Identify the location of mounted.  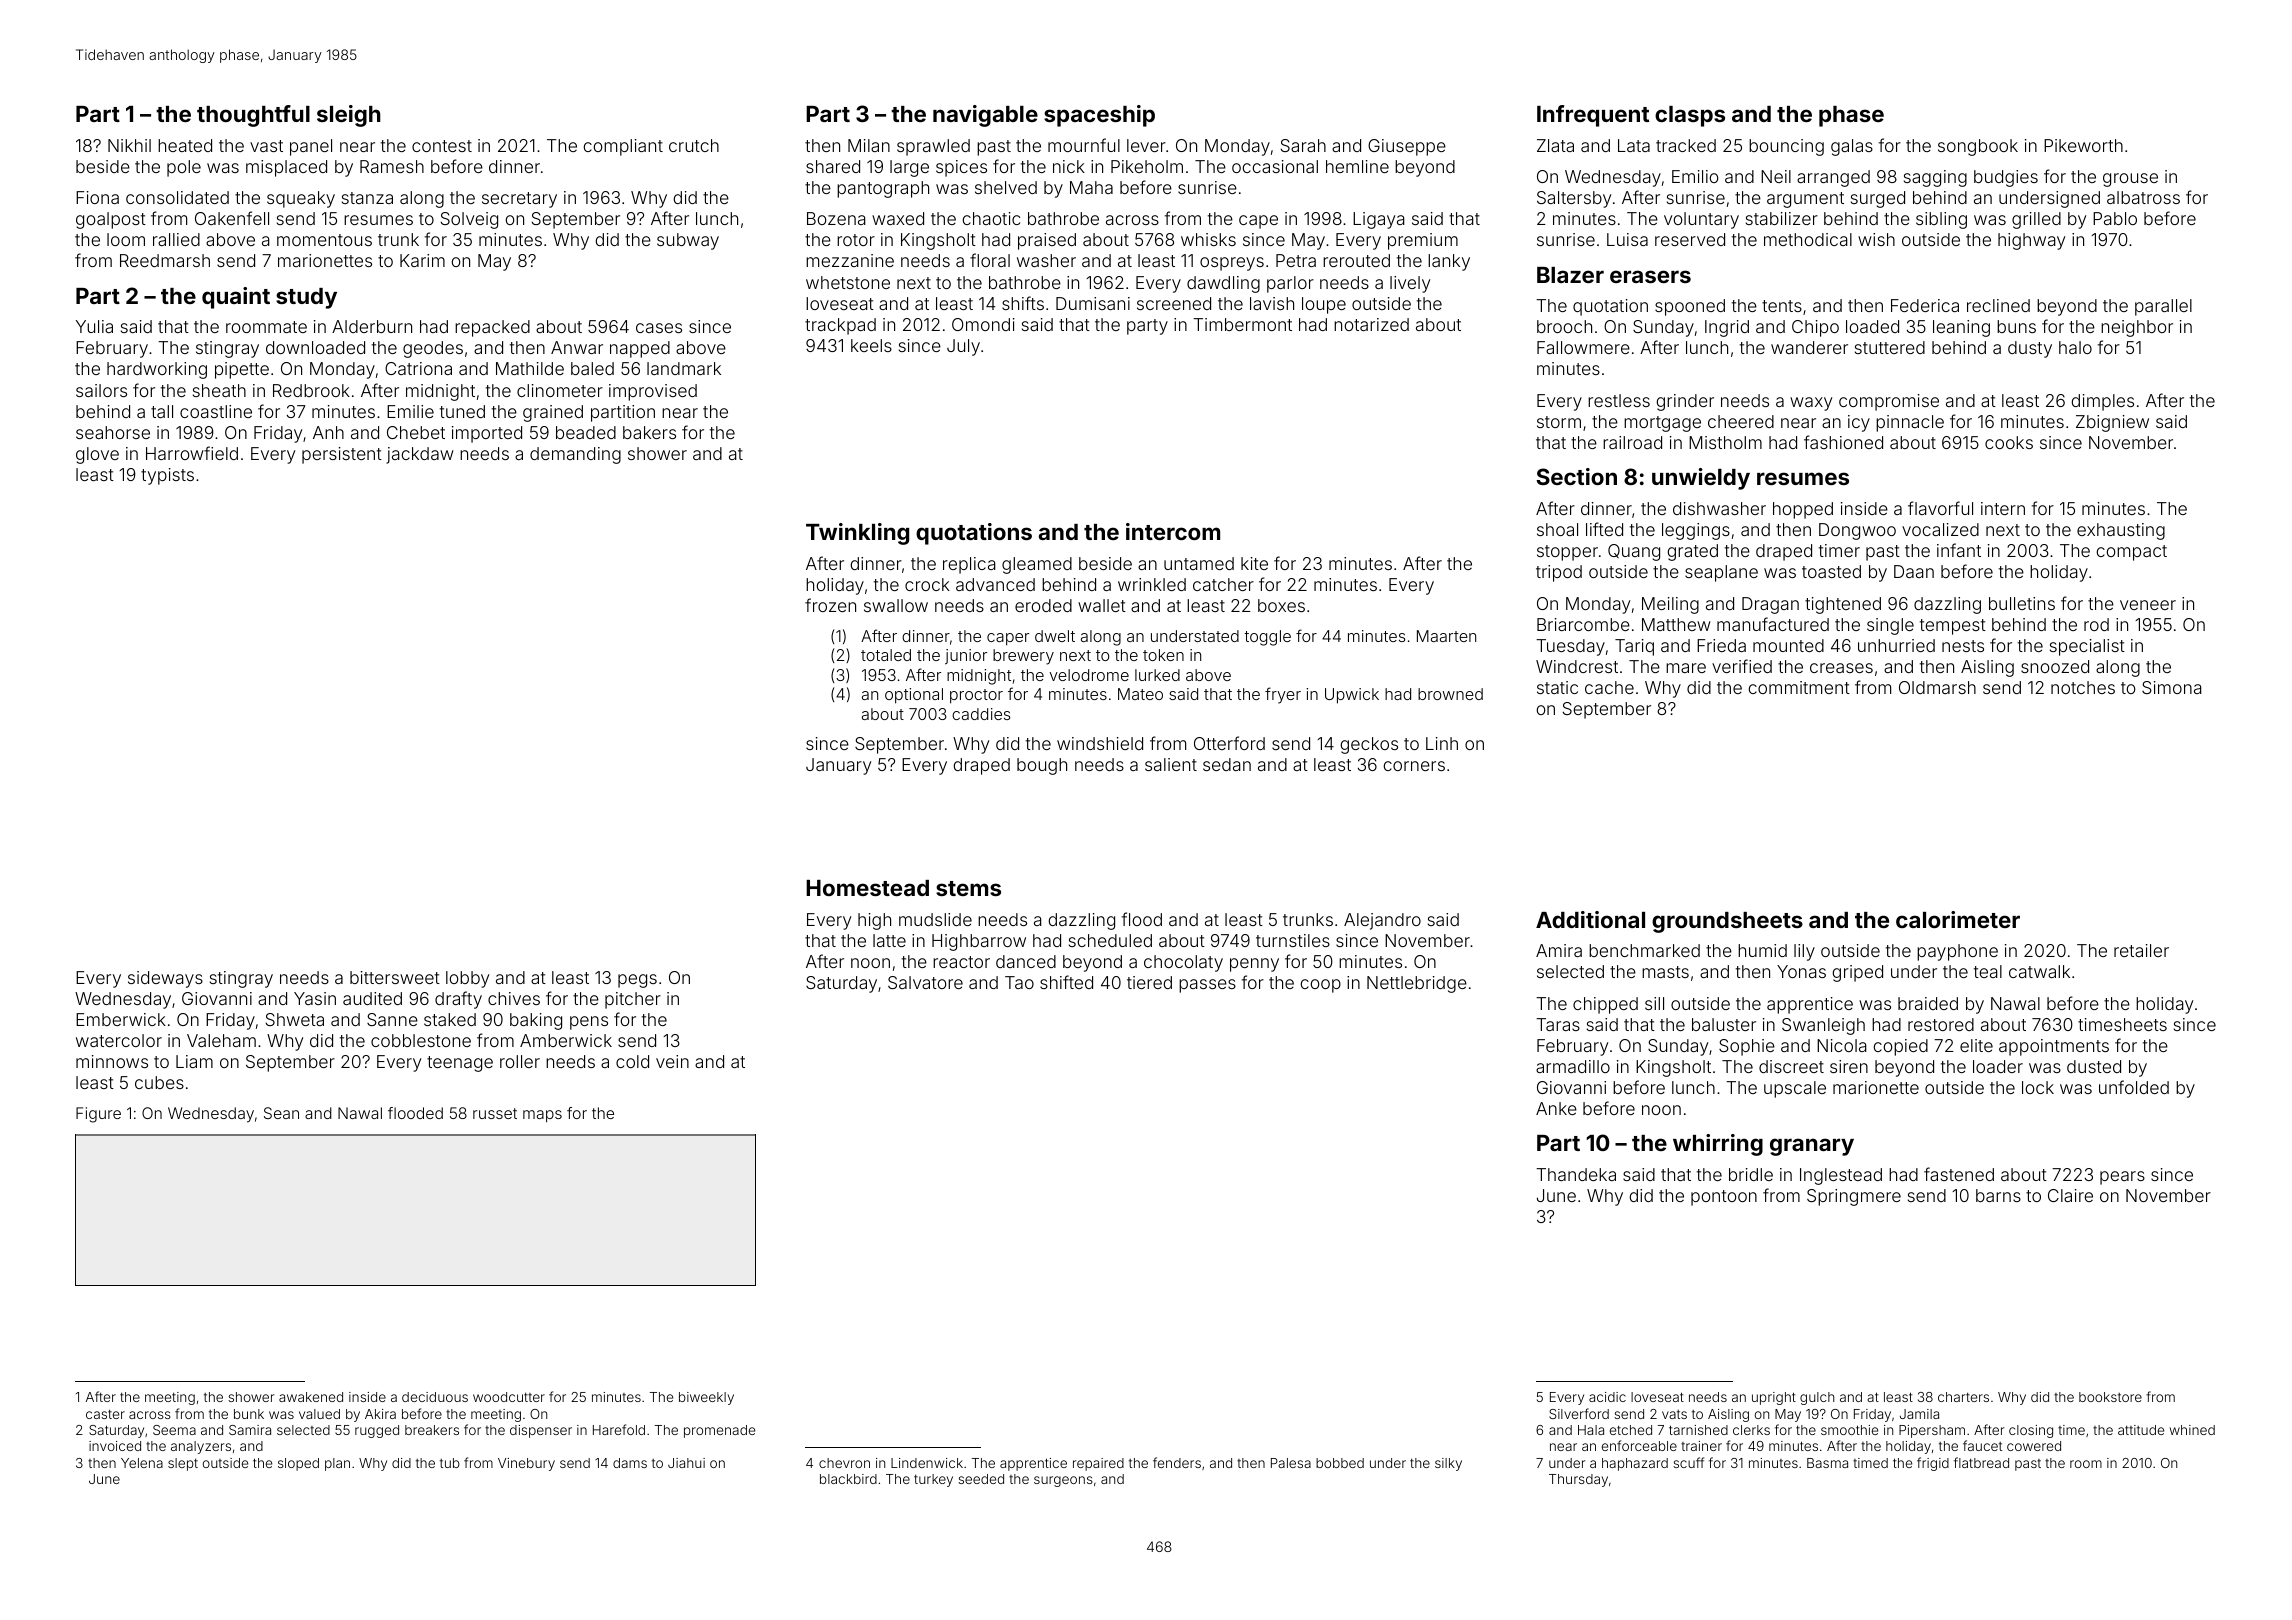
(1788, 645).
